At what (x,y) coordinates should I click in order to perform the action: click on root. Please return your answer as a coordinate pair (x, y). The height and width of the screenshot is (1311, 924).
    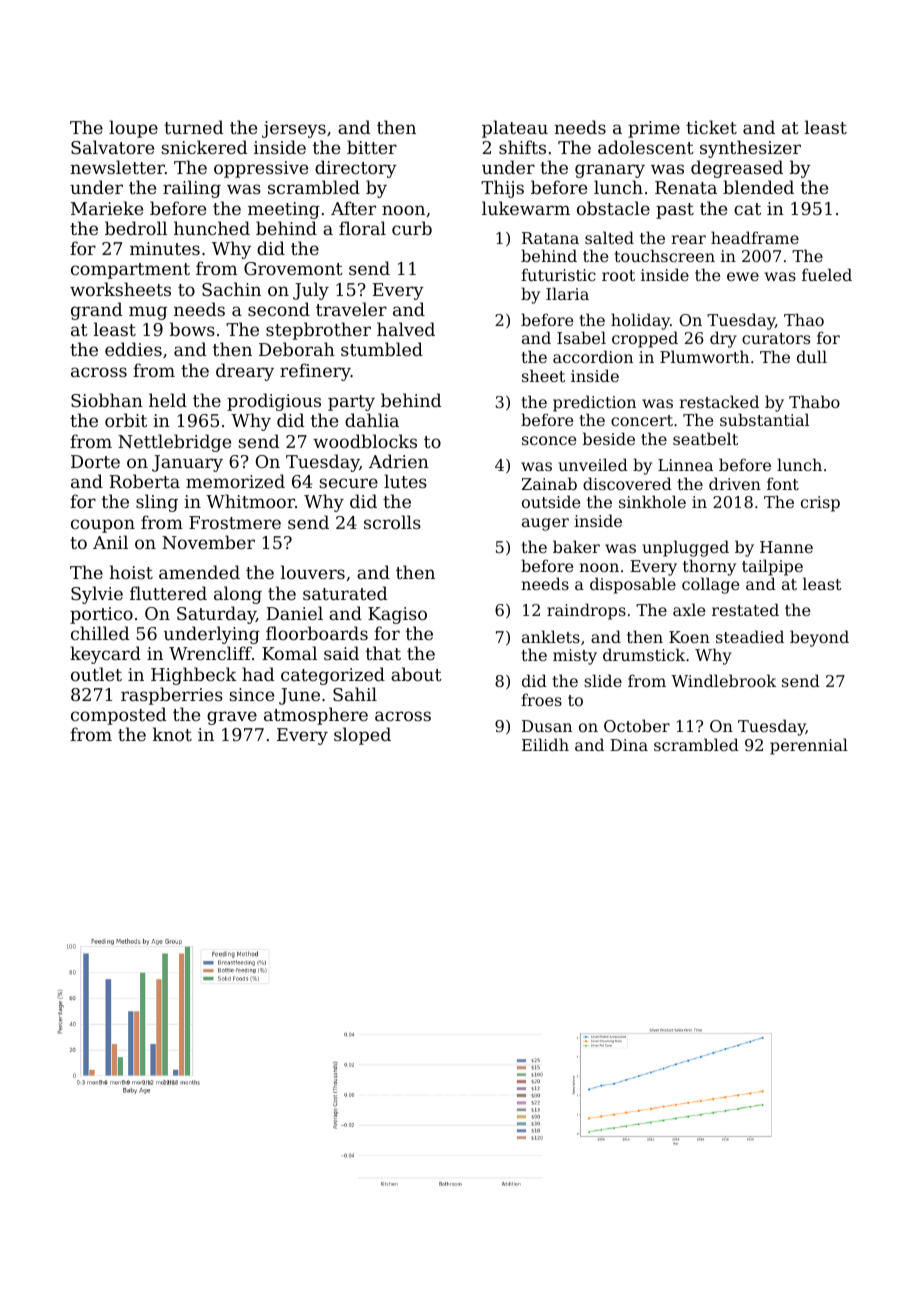
    Looking at the image, I should click on (618, 275).
